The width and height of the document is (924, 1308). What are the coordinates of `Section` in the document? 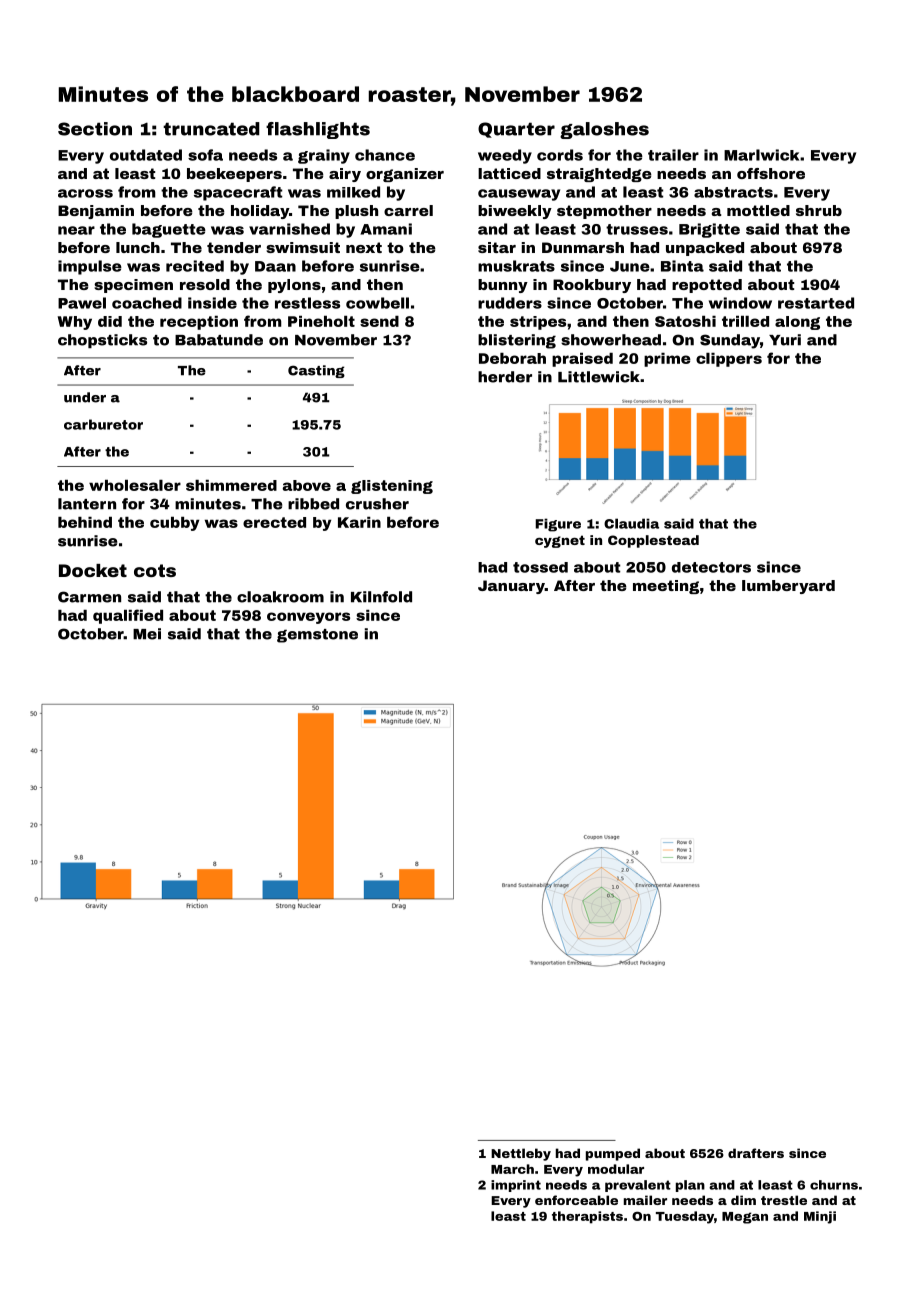 It's located at (95, 129).
